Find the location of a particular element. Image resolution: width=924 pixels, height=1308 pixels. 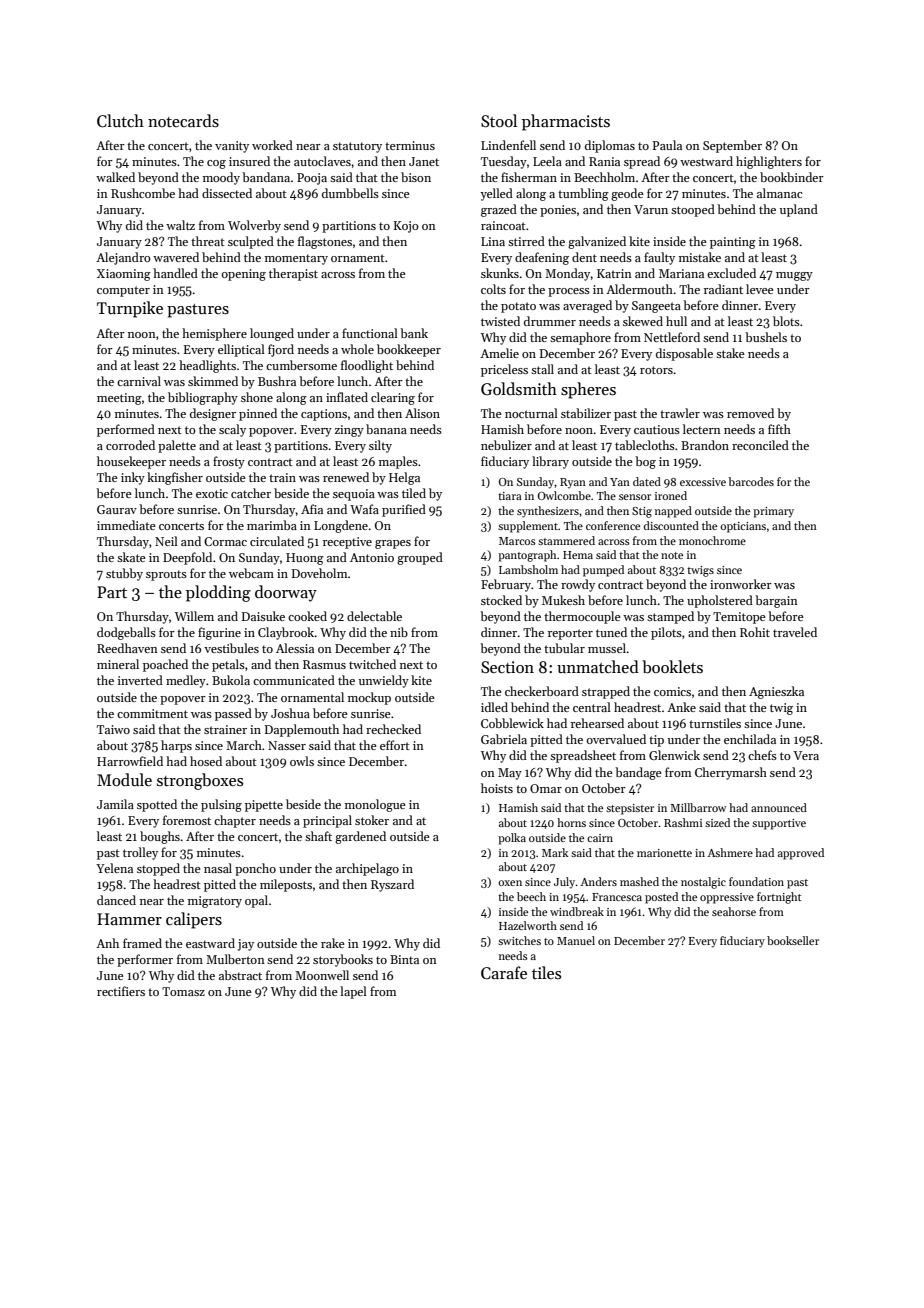

bookbinder is located at coordinates (792, 177).
